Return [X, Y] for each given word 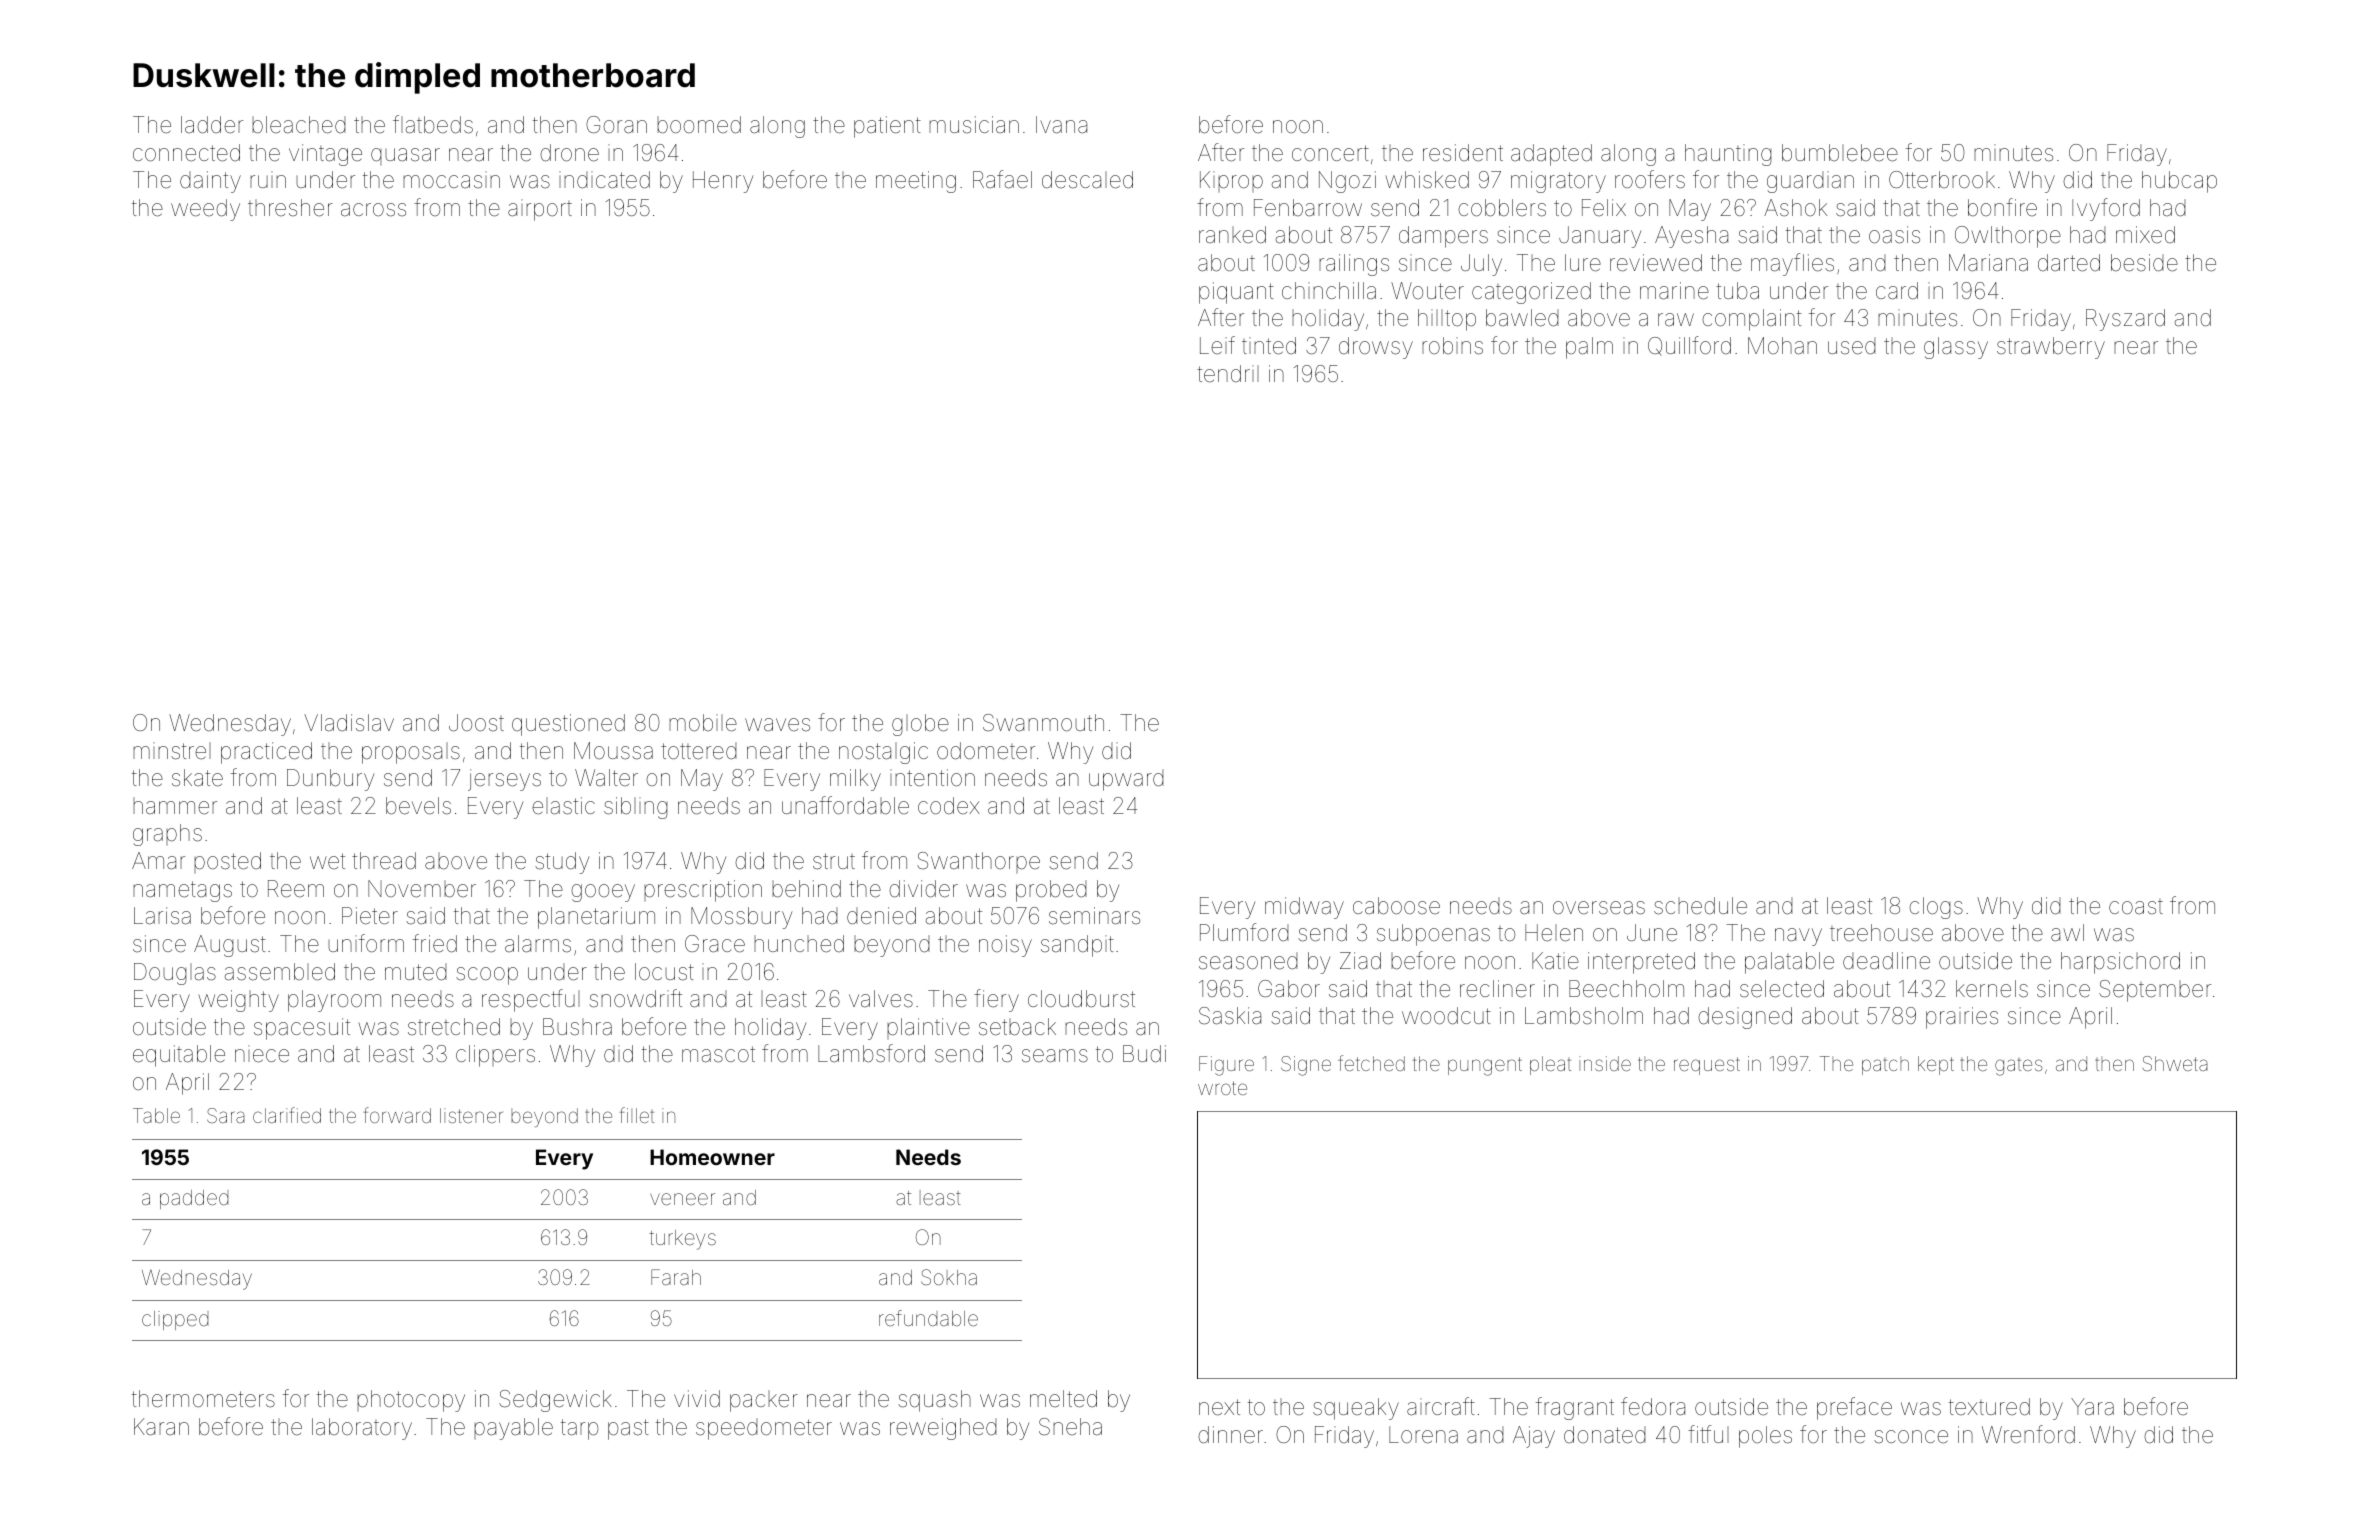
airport [540, 210]
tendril [1228, 373]
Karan [161, 1427]
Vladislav [349, 722]
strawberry [2051, 348]
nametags [182, 891]
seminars [1094, 916]
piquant [1236, 293]
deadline [1886, 961]
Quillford [1689, 346]
